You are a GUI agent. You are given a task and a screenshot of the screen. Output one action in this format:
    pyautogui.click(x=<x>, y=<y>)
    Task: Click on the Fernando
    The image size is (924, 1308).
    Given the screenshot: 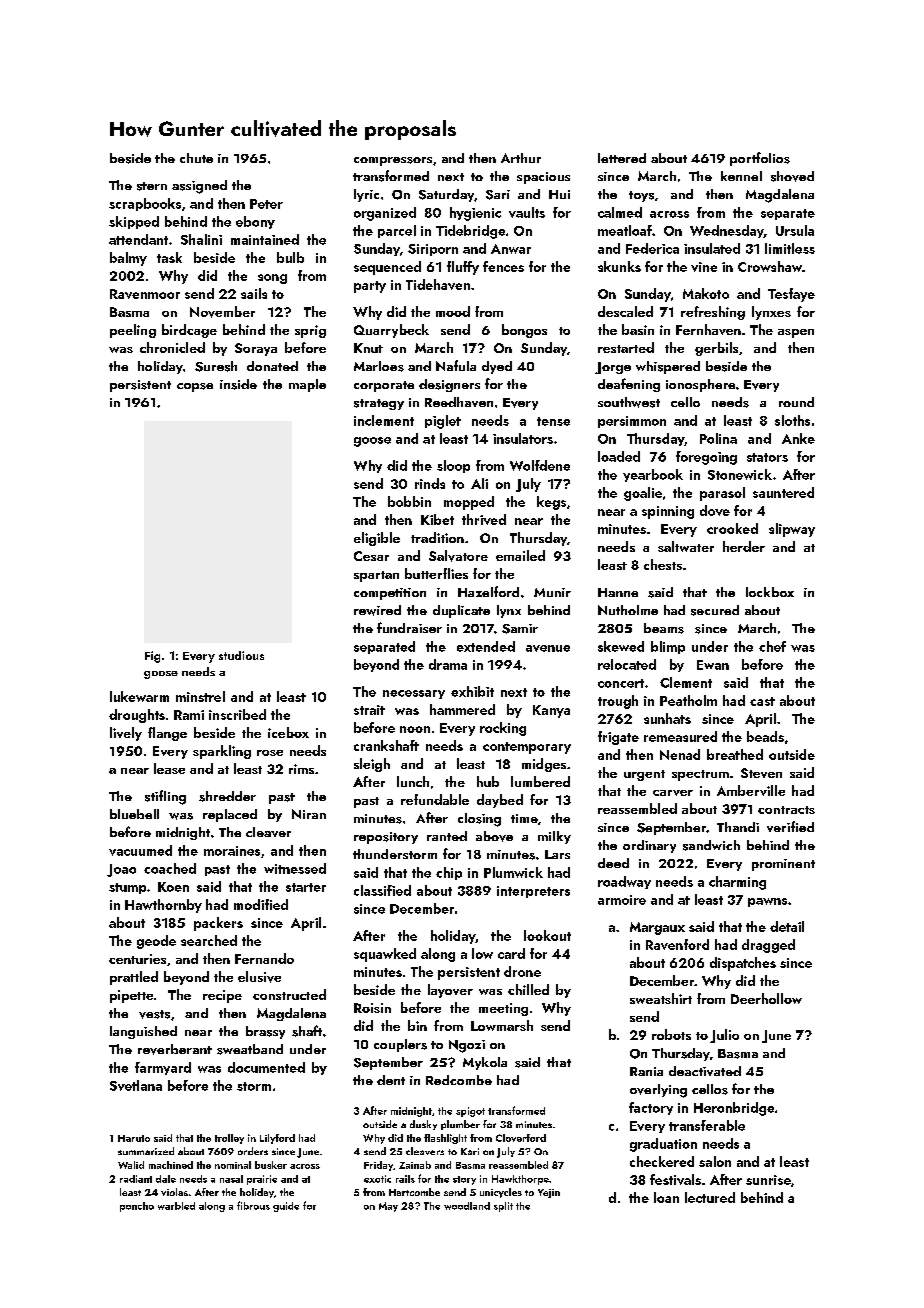 What is the action you would take?
    pyautogui.click(x=264, y=958)
